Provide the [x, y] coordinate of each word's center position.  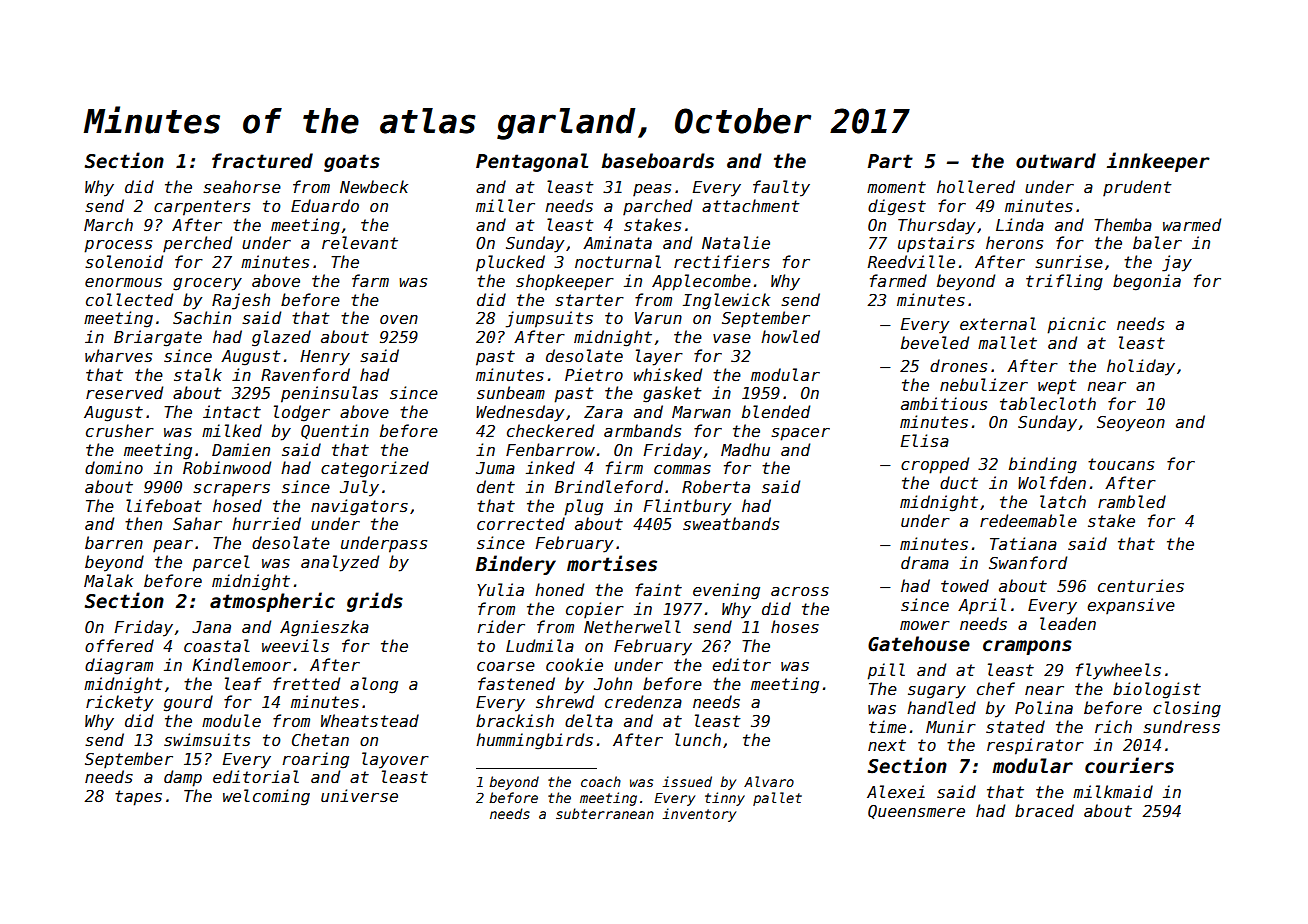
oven [399, 319]
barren [114, 542]
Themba [1123, 224]
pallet [777, 799]
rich [1113, 726]
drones [958, 366]
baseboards [658, 161]
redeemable [1028, 521]
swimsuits [207, 740]
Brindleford [609, 486]
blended [776, 412]
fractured [262, 161]
